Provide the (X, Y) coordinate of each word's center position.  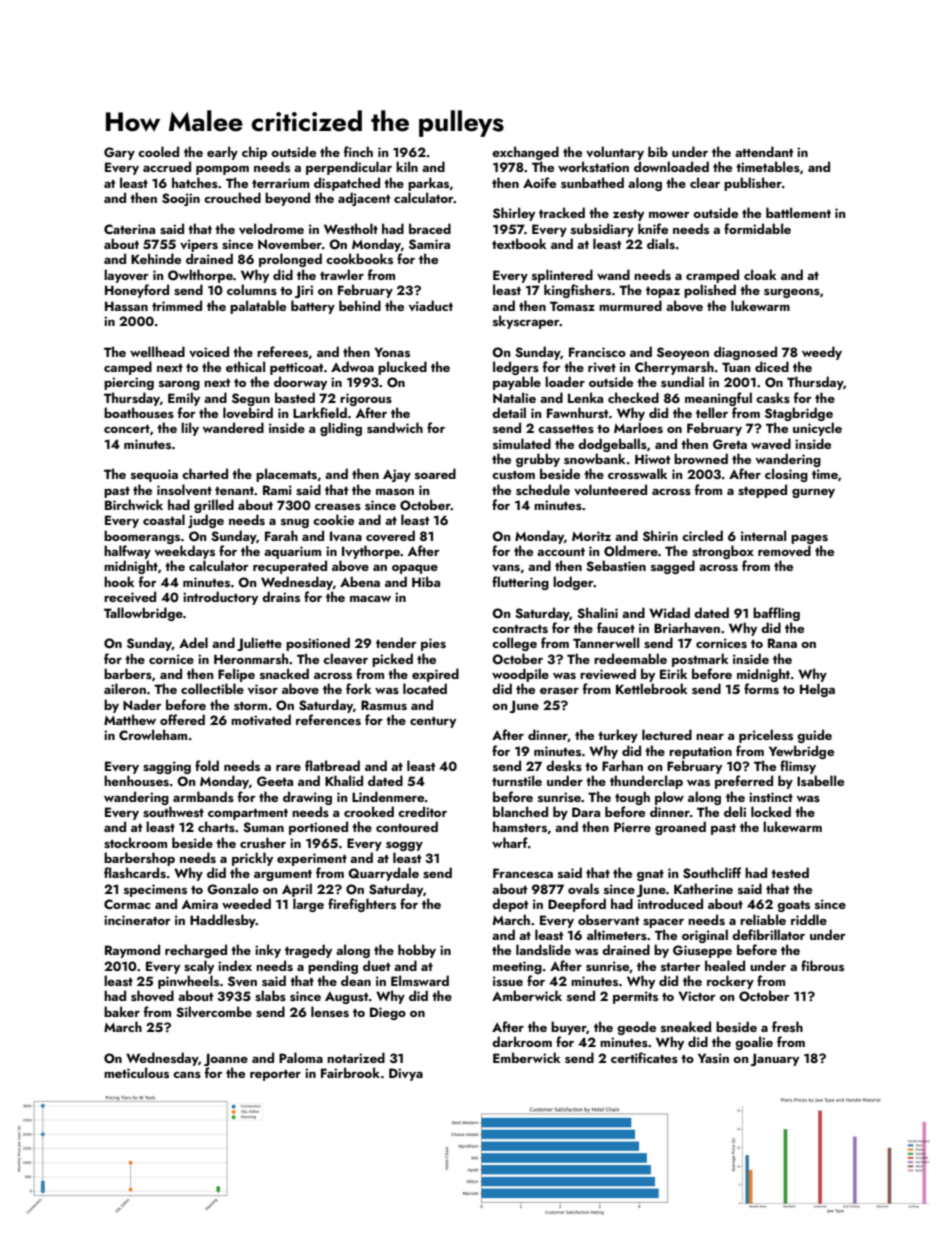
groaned (680, 828)
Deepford (577, 905)
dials (661, 243)
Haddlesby (223, 921)
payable (517, 383)
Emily (184, 399)
